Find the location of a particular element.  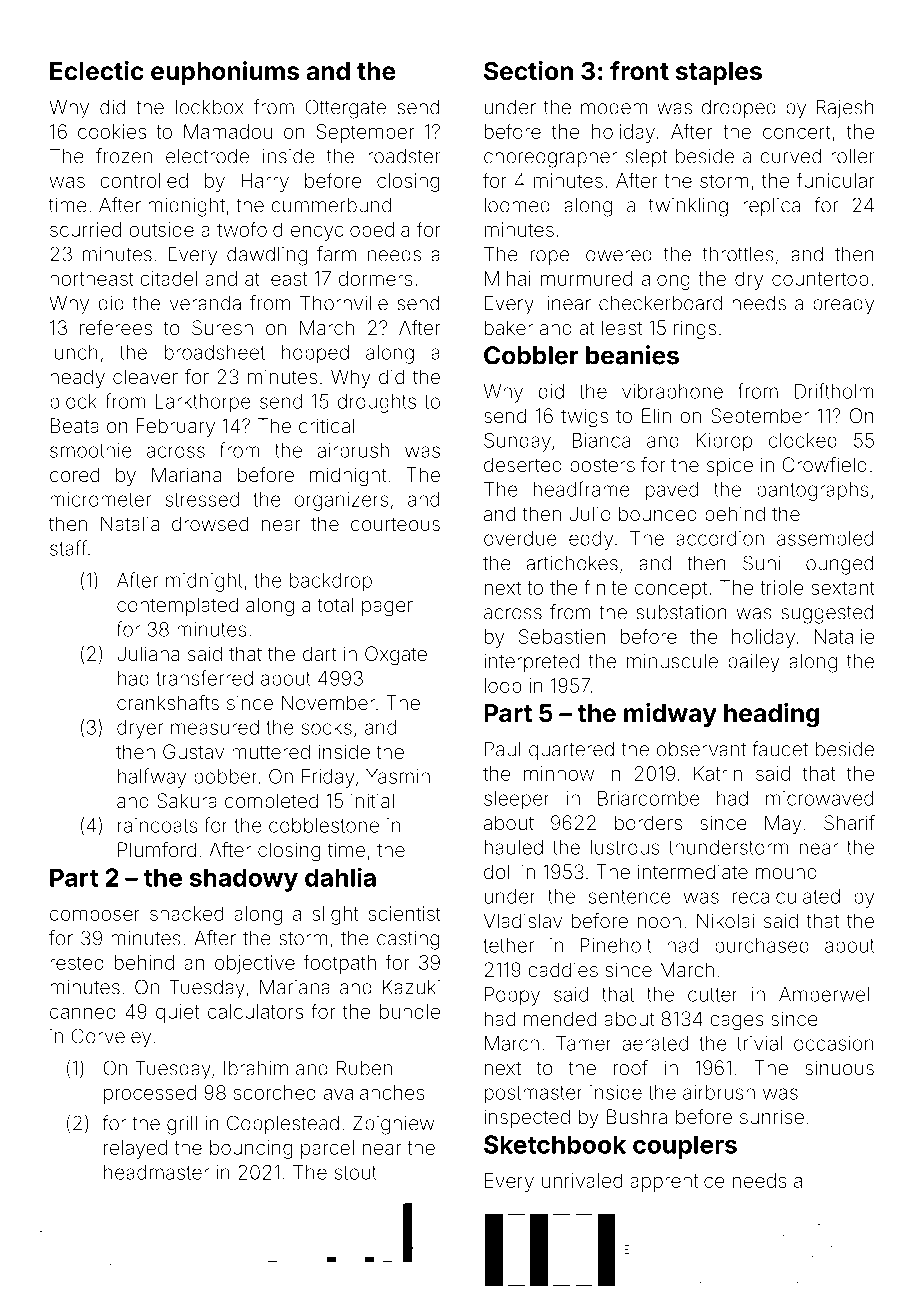

loomed is located at coordinates (517, 205).
